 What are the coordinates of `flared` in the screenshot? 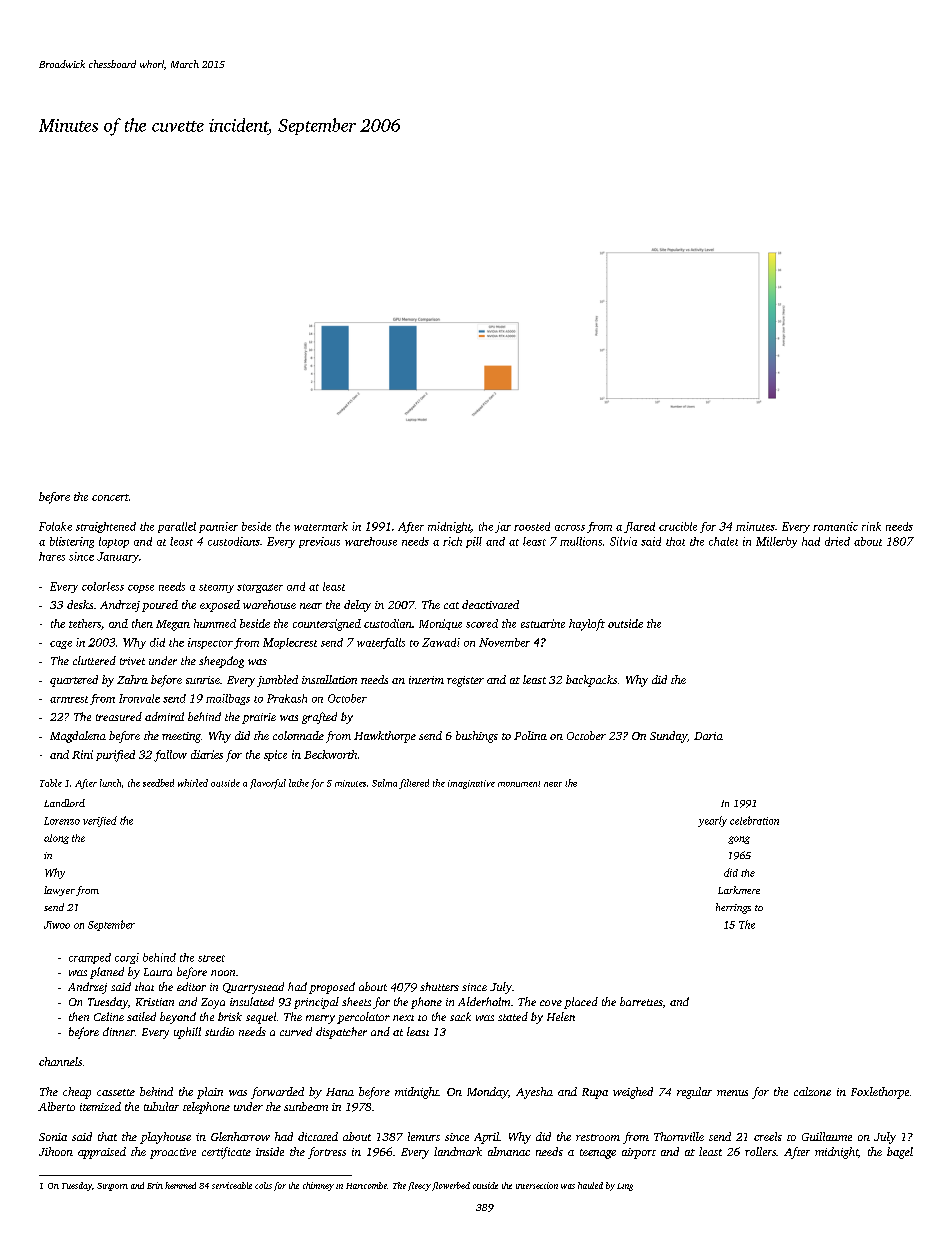 It's located at (639, 527).
